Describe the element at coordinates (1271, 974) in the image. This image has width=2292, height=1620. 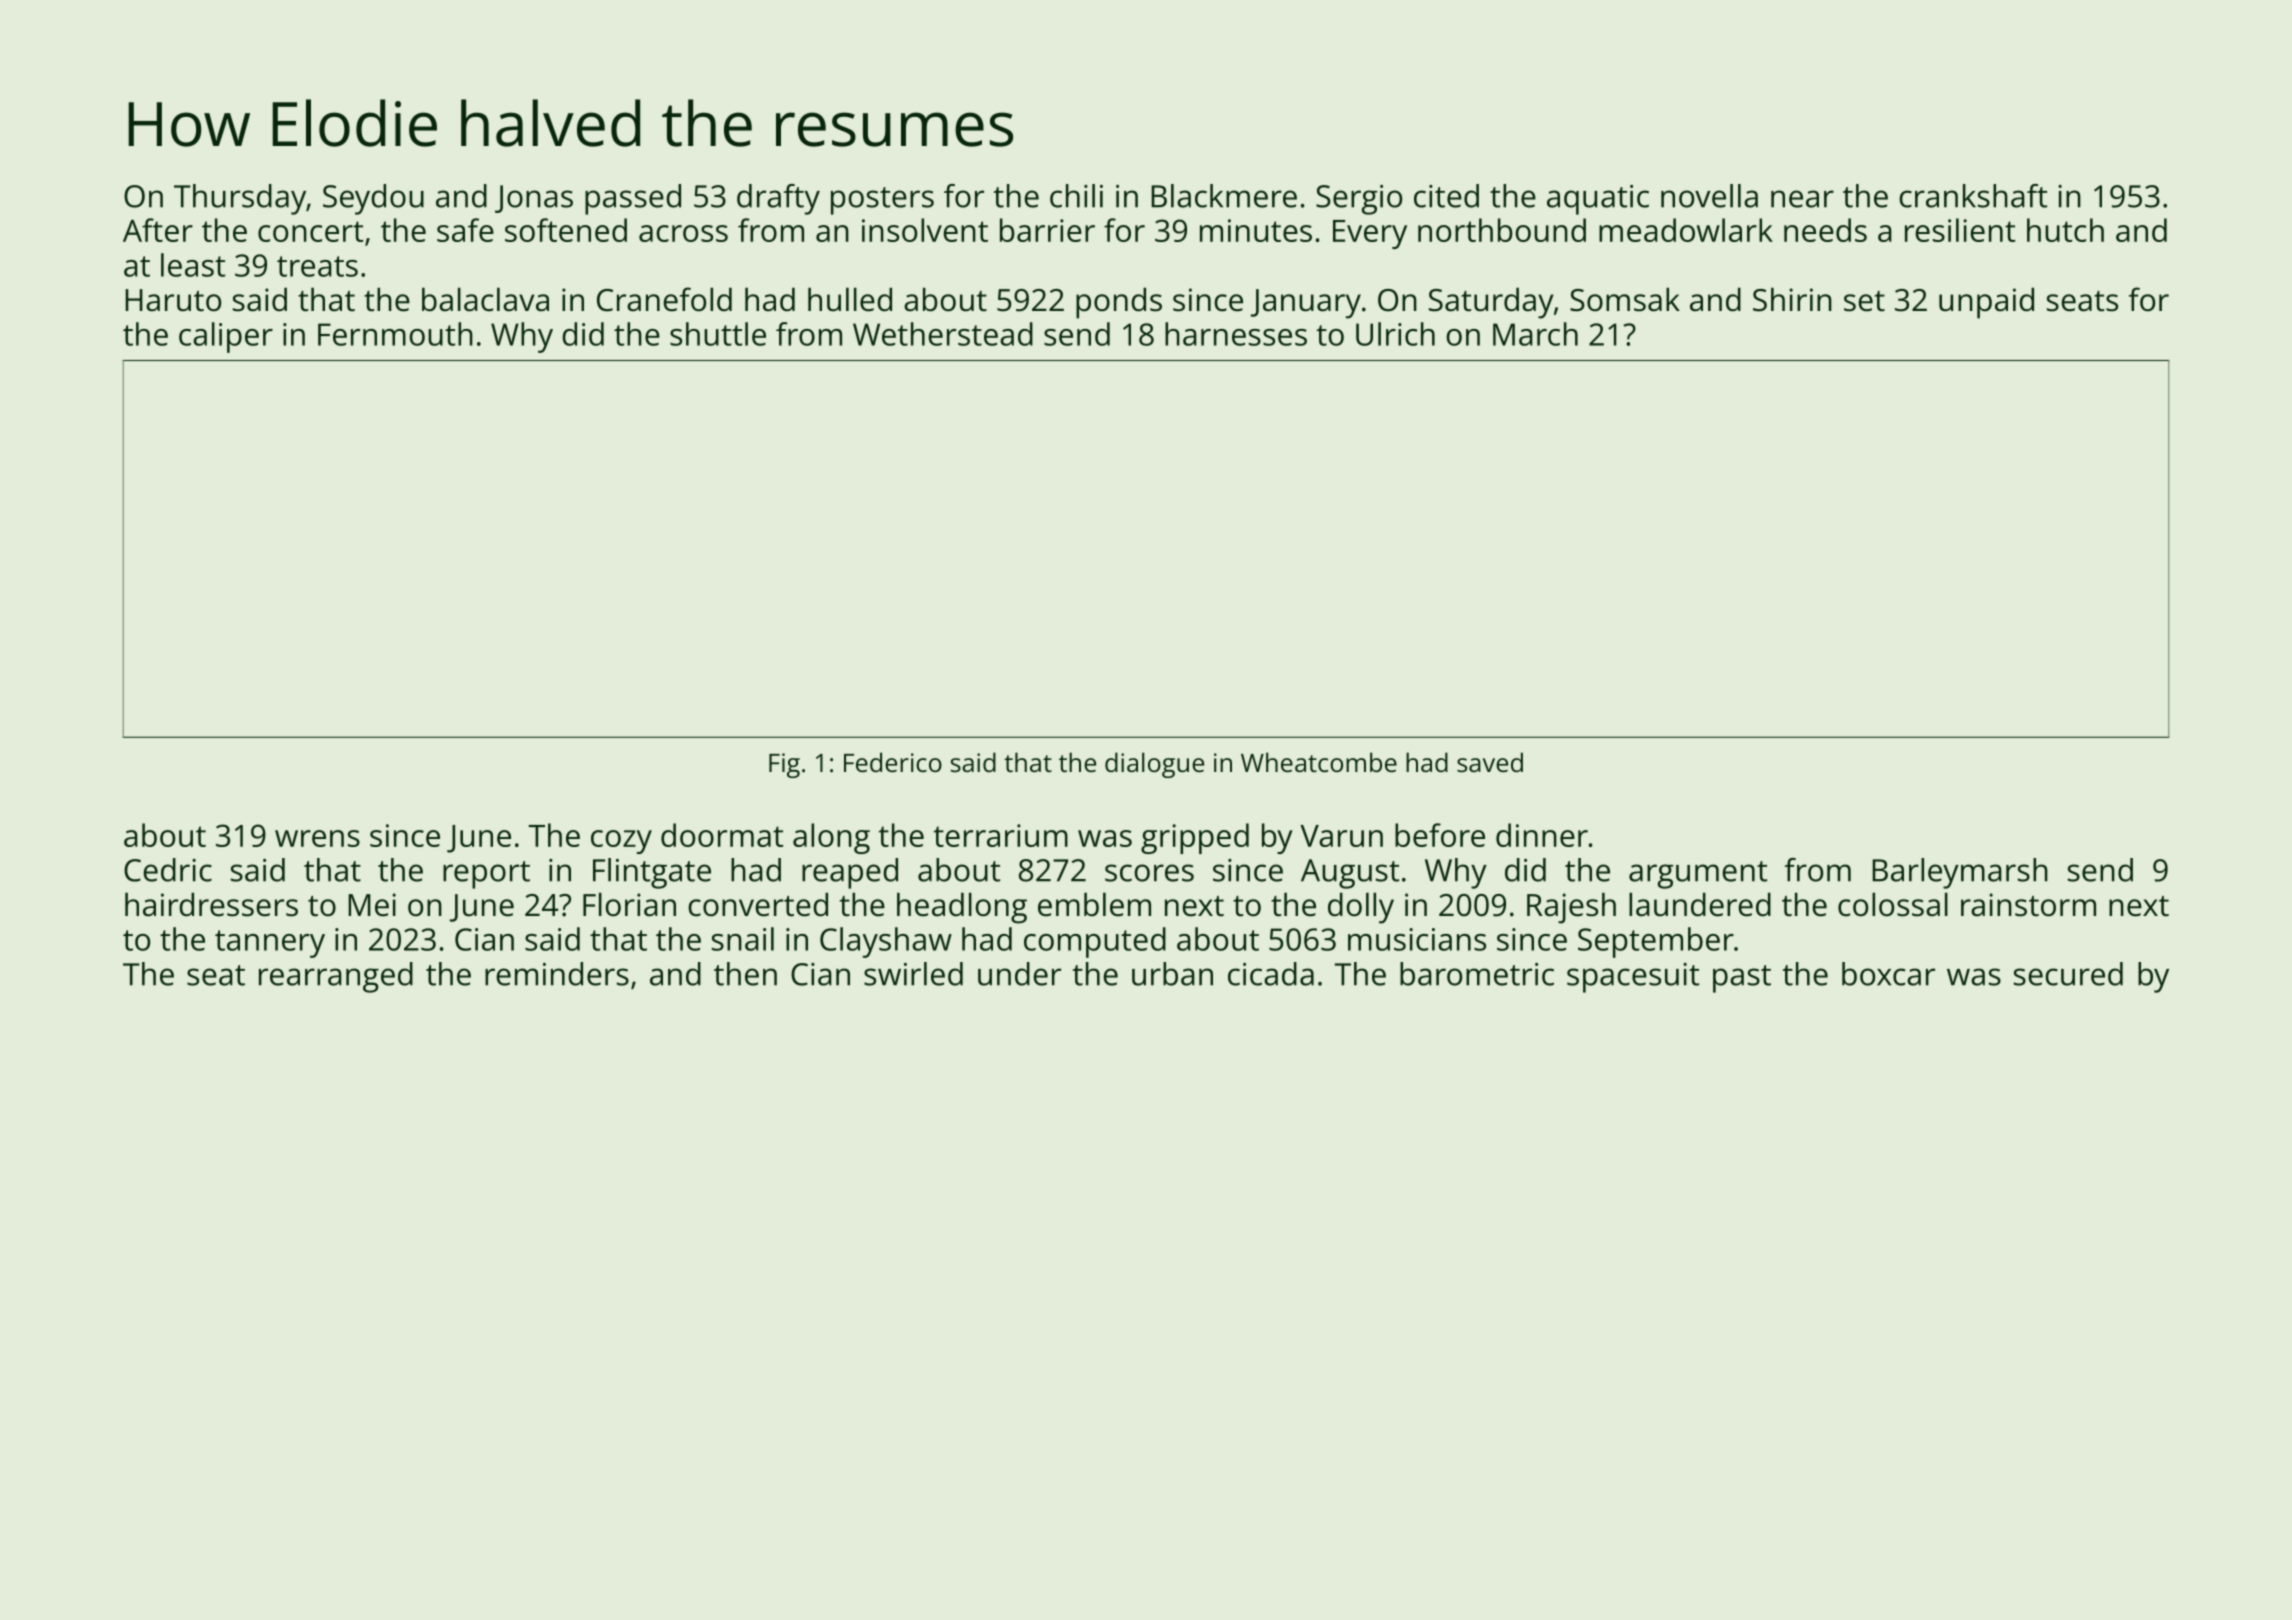
I see `cicada` at that location.
